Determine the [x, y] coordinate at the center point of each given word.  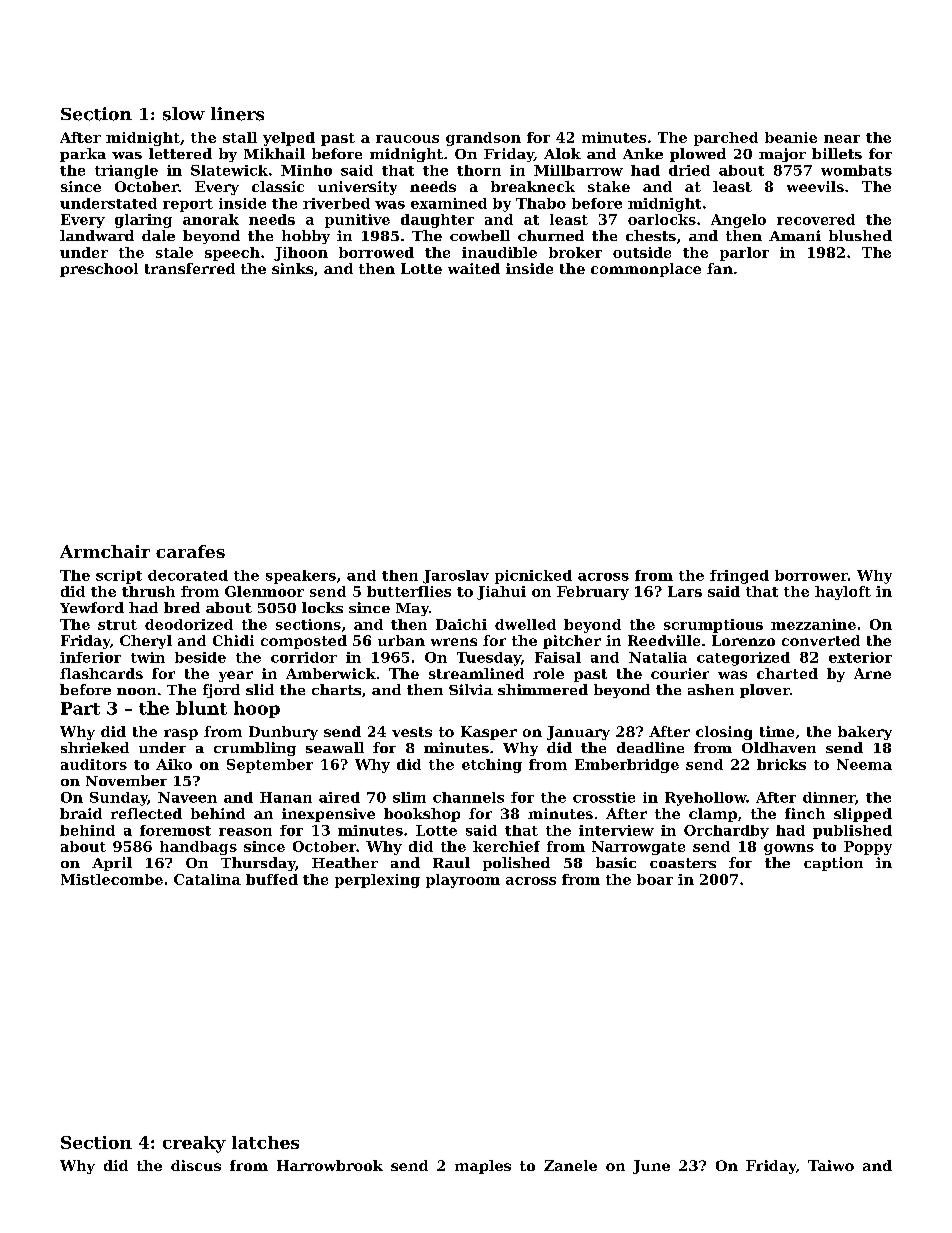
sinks [292, 268]
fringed [739, 577]
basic [616, 862]
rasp [181, 734]
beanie [791, 137]
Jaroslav [456, 577]
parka [83, 155]
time [777, 731]
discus [196, 1165]
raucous [407, 139]
